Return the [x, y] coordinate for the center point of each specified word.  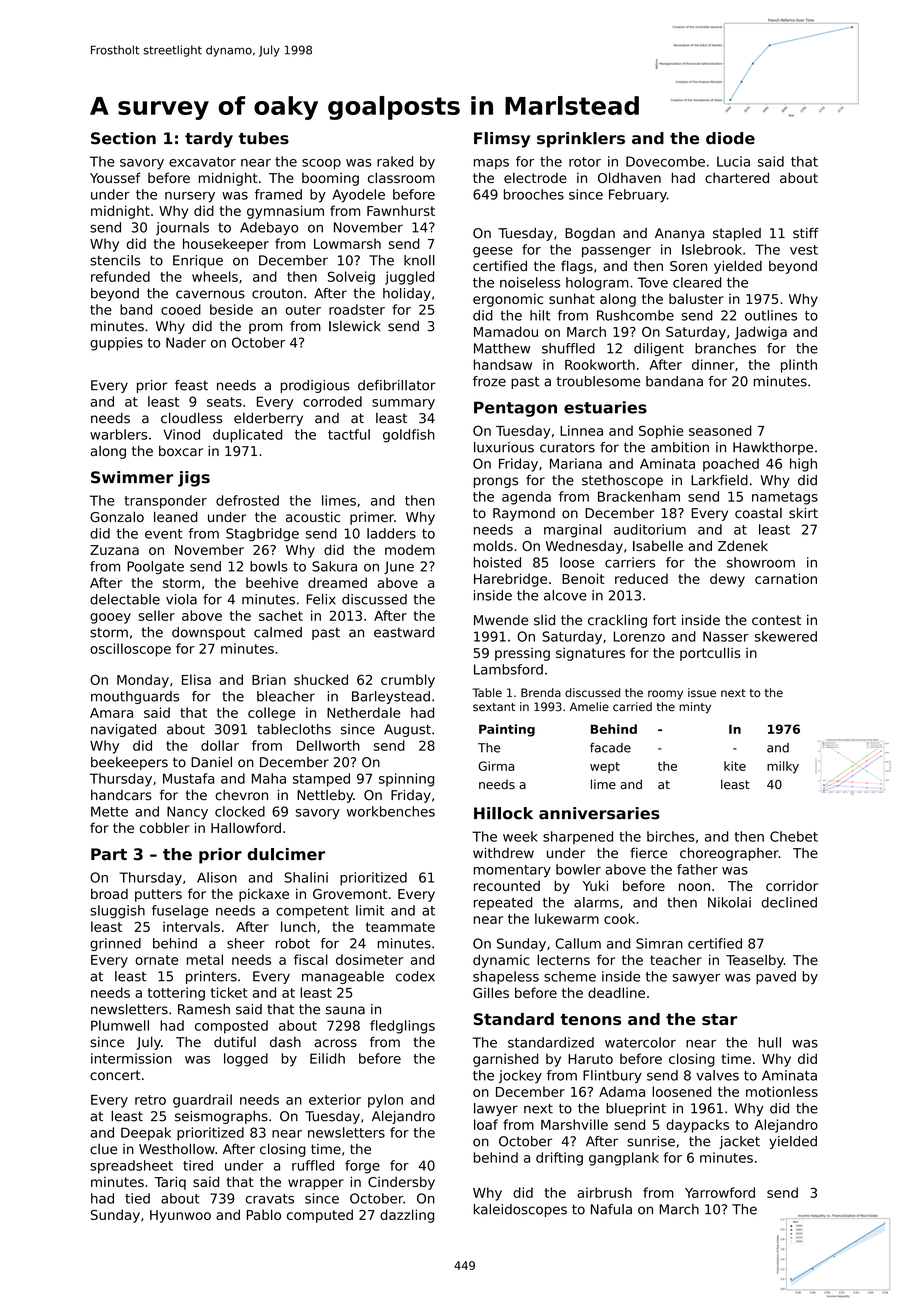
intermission [131, 1058]
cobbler [165, 827]
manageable [343, 977]
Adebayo [269, 228]
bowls [269, 566]
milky [783, 767]
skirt [803, 513]
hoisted [497, 562]
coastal [758, 513]
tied [137, 1198]
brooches [534, 194]
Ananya [679, 234]
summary [403, 404]
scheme [570, 976]
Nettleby [325, 796]
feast [191, 385]
